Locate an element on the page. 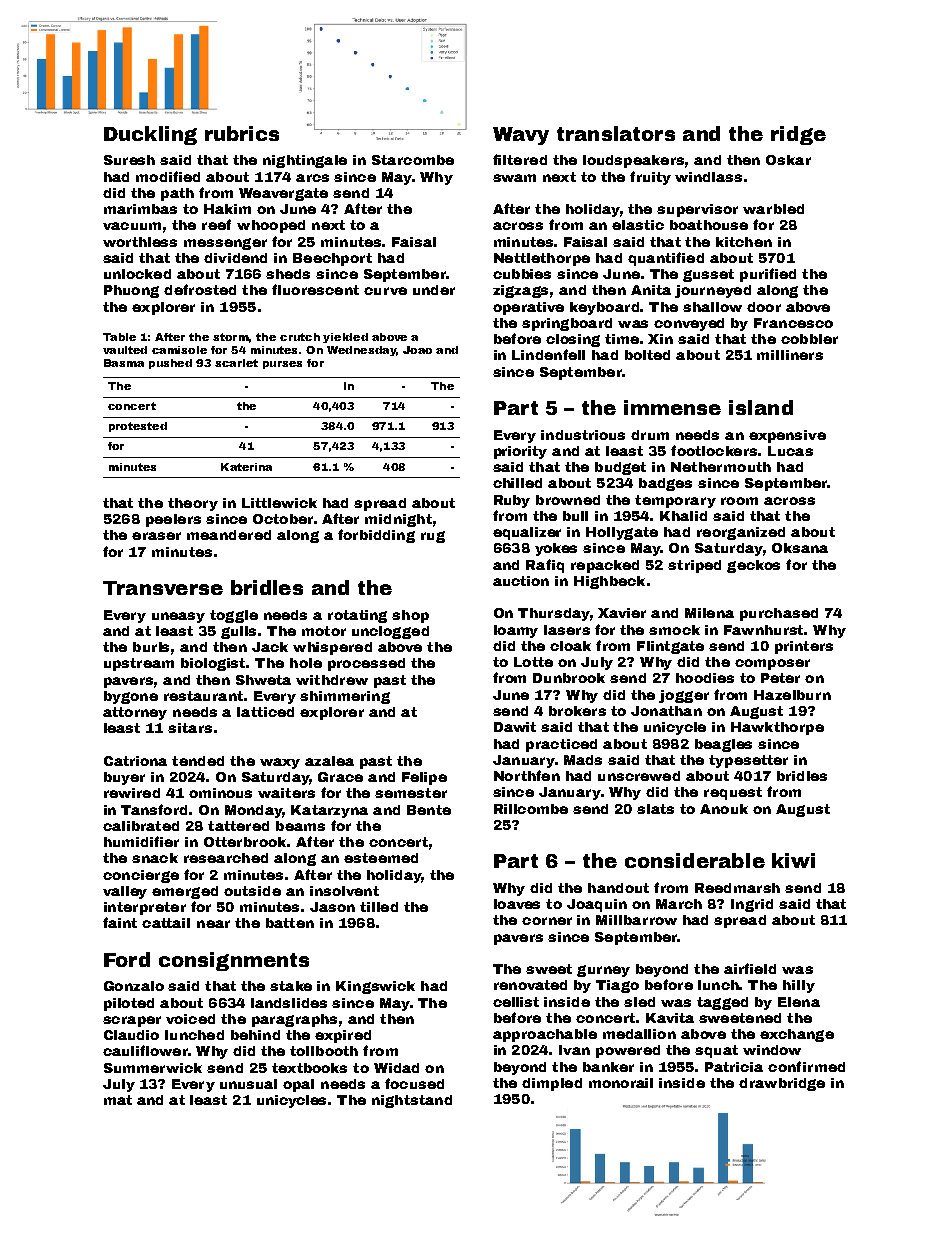 This page has height=1233, width=952. rubrics is located at coordinates (242, 133).
